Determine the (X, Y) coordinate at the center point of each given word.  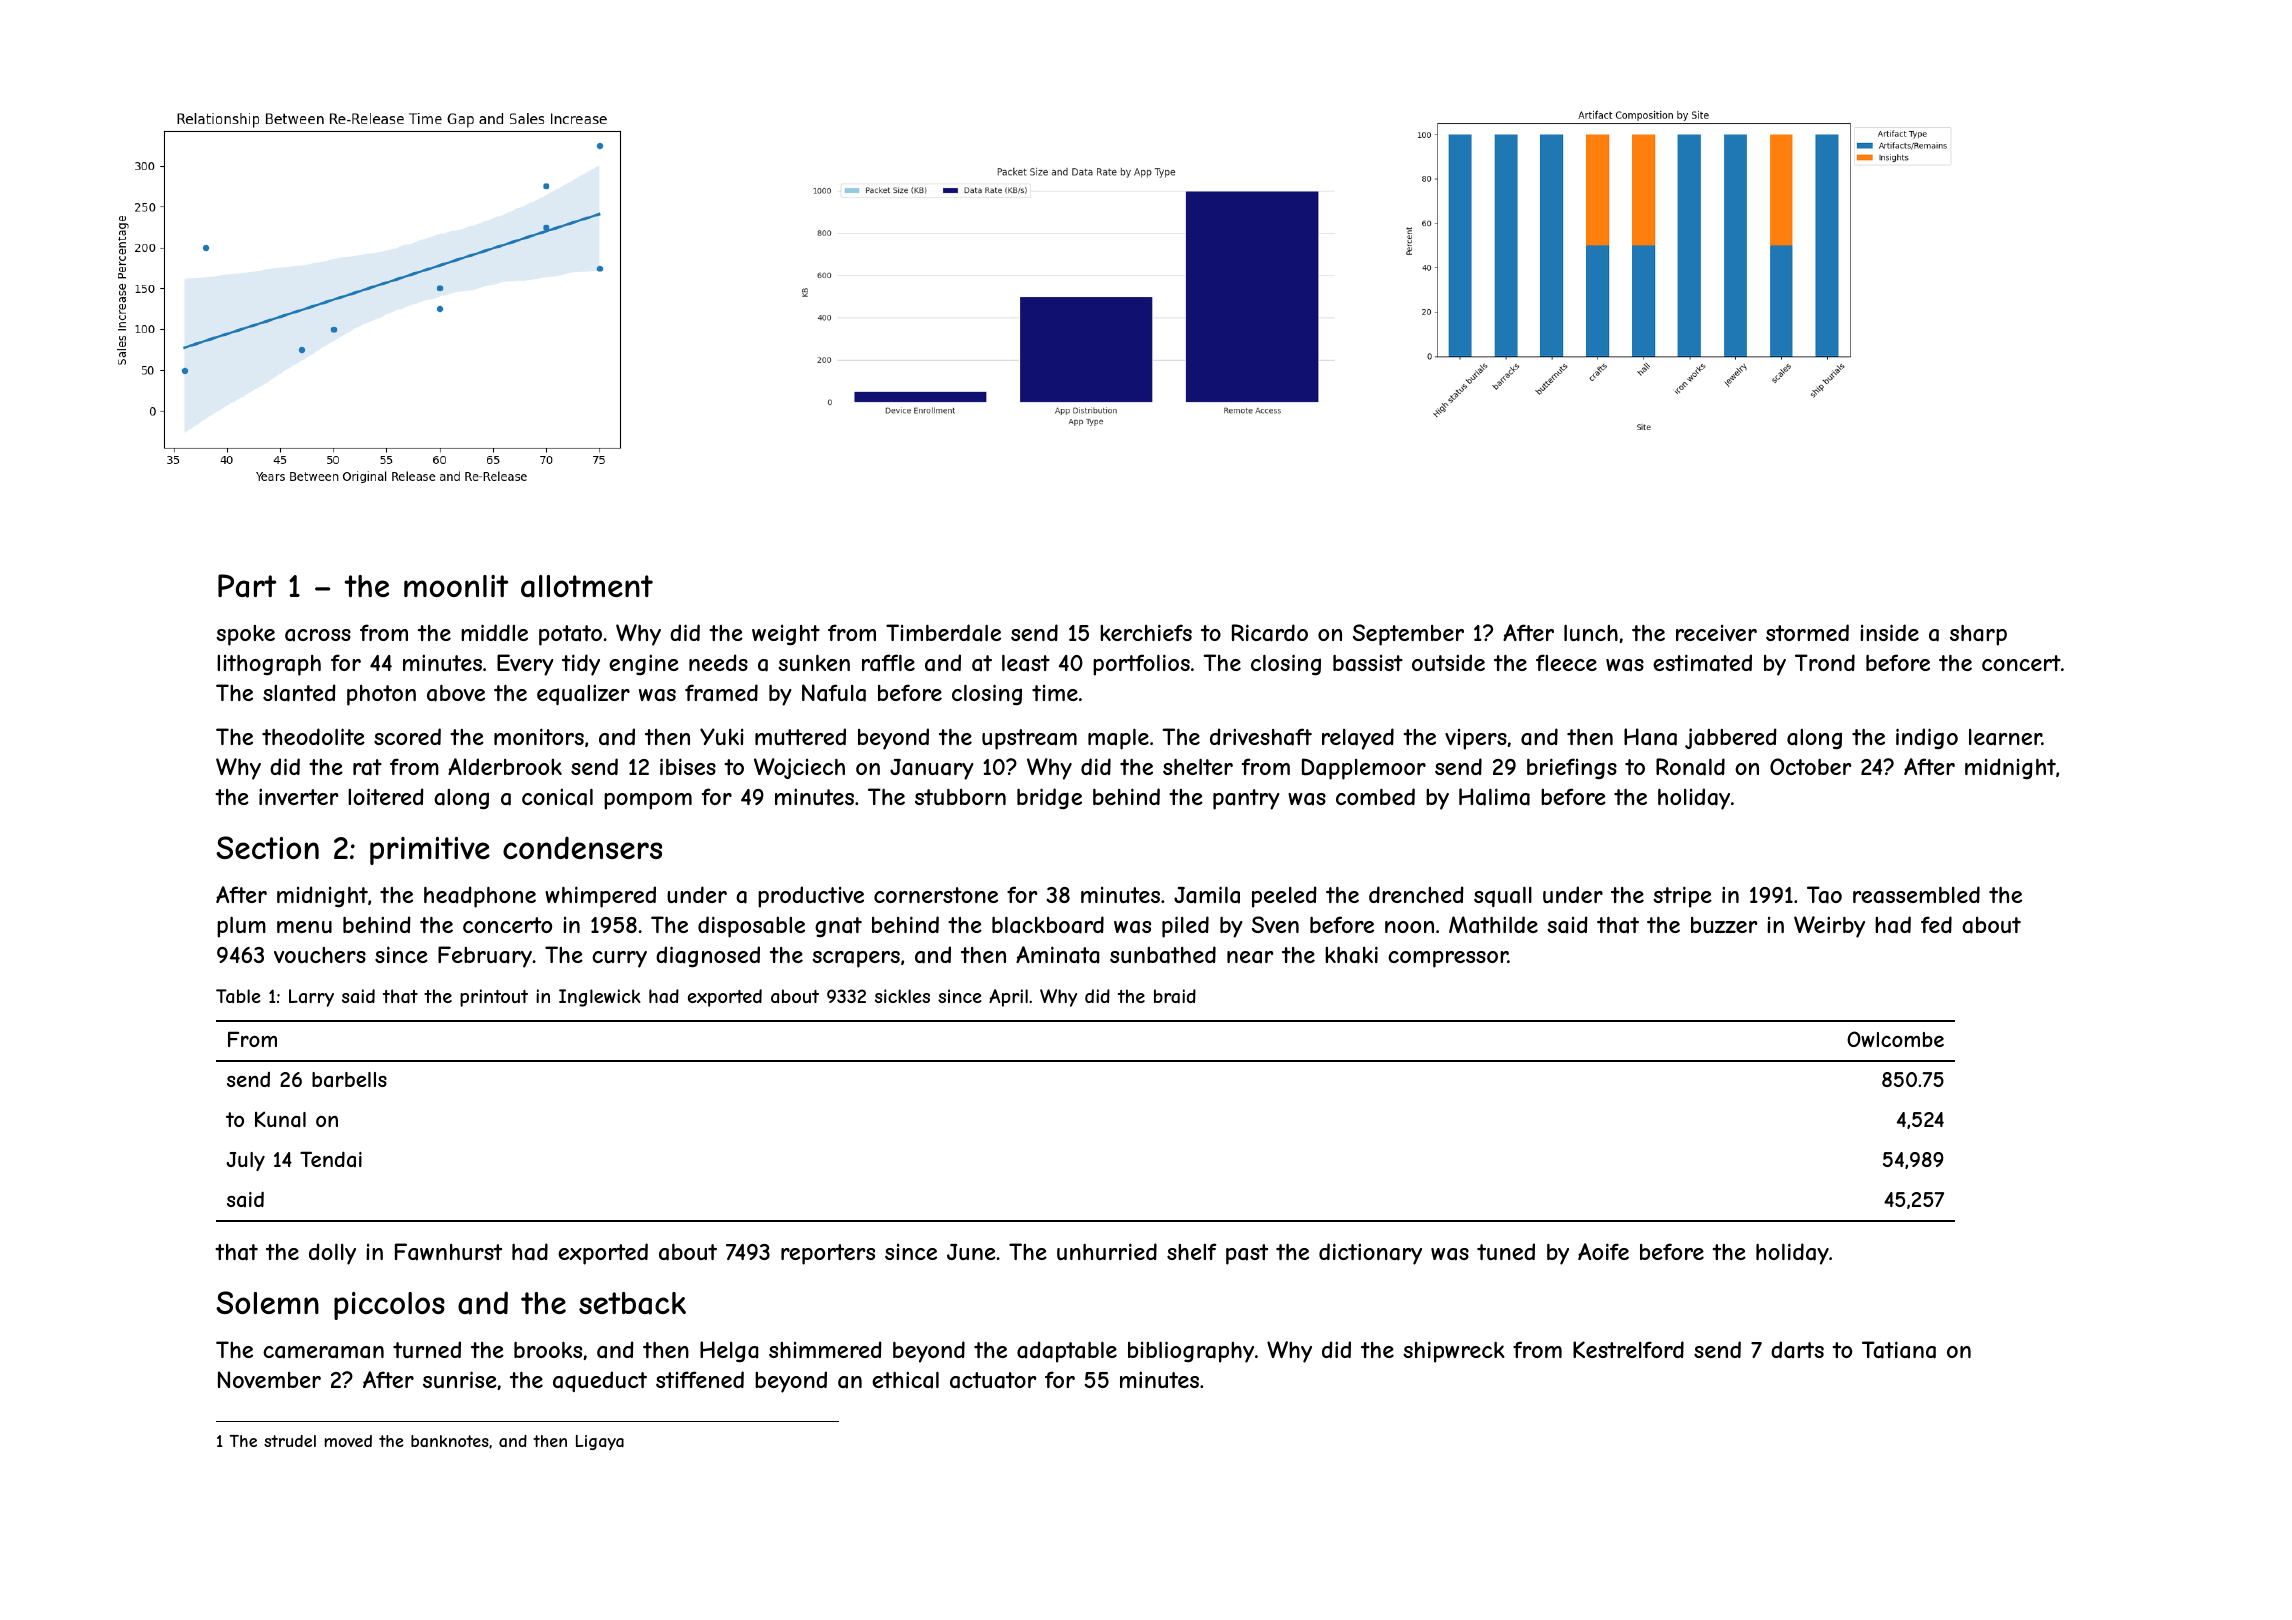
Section (267, 847)
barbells (349, 1079)
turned (427, 1349)
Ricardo (1270, 633)
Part (247, 586)
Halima (1494, 797)
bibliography (1191, 1352)
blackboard (1048, 925)
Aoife (1603, 1251)
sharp (1978, 635)
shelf (1192, 1251)
